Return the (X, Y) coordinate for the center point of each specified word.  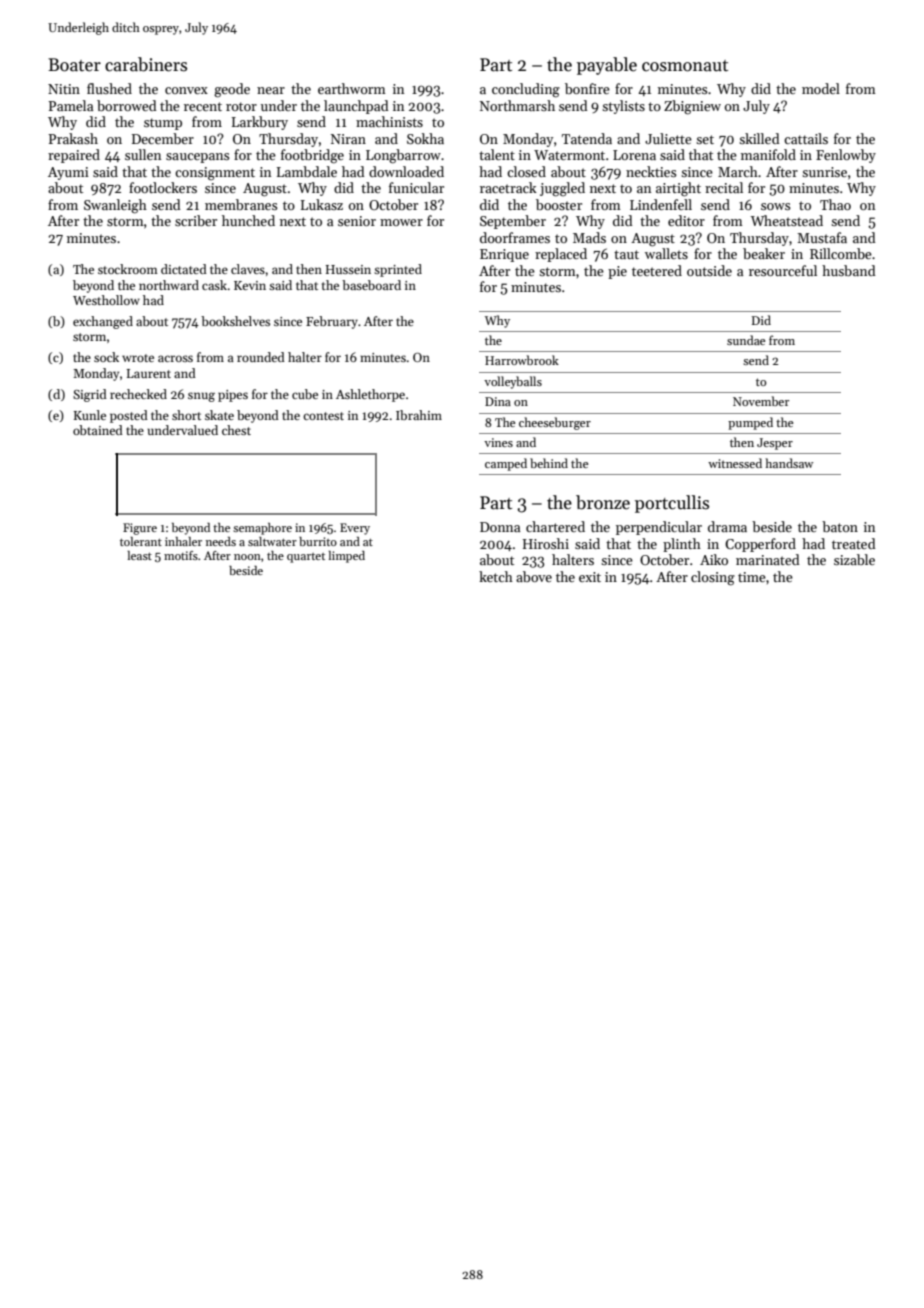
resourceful (783, 270)
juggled (562, 189)
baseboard (371, 285)
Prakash (73, 138)
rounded (261, 357)
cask (214, 285)
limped (346, 557)
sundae (746, 340)
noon (247, 557)
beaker (764, 253)
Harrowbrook (522, 360)
